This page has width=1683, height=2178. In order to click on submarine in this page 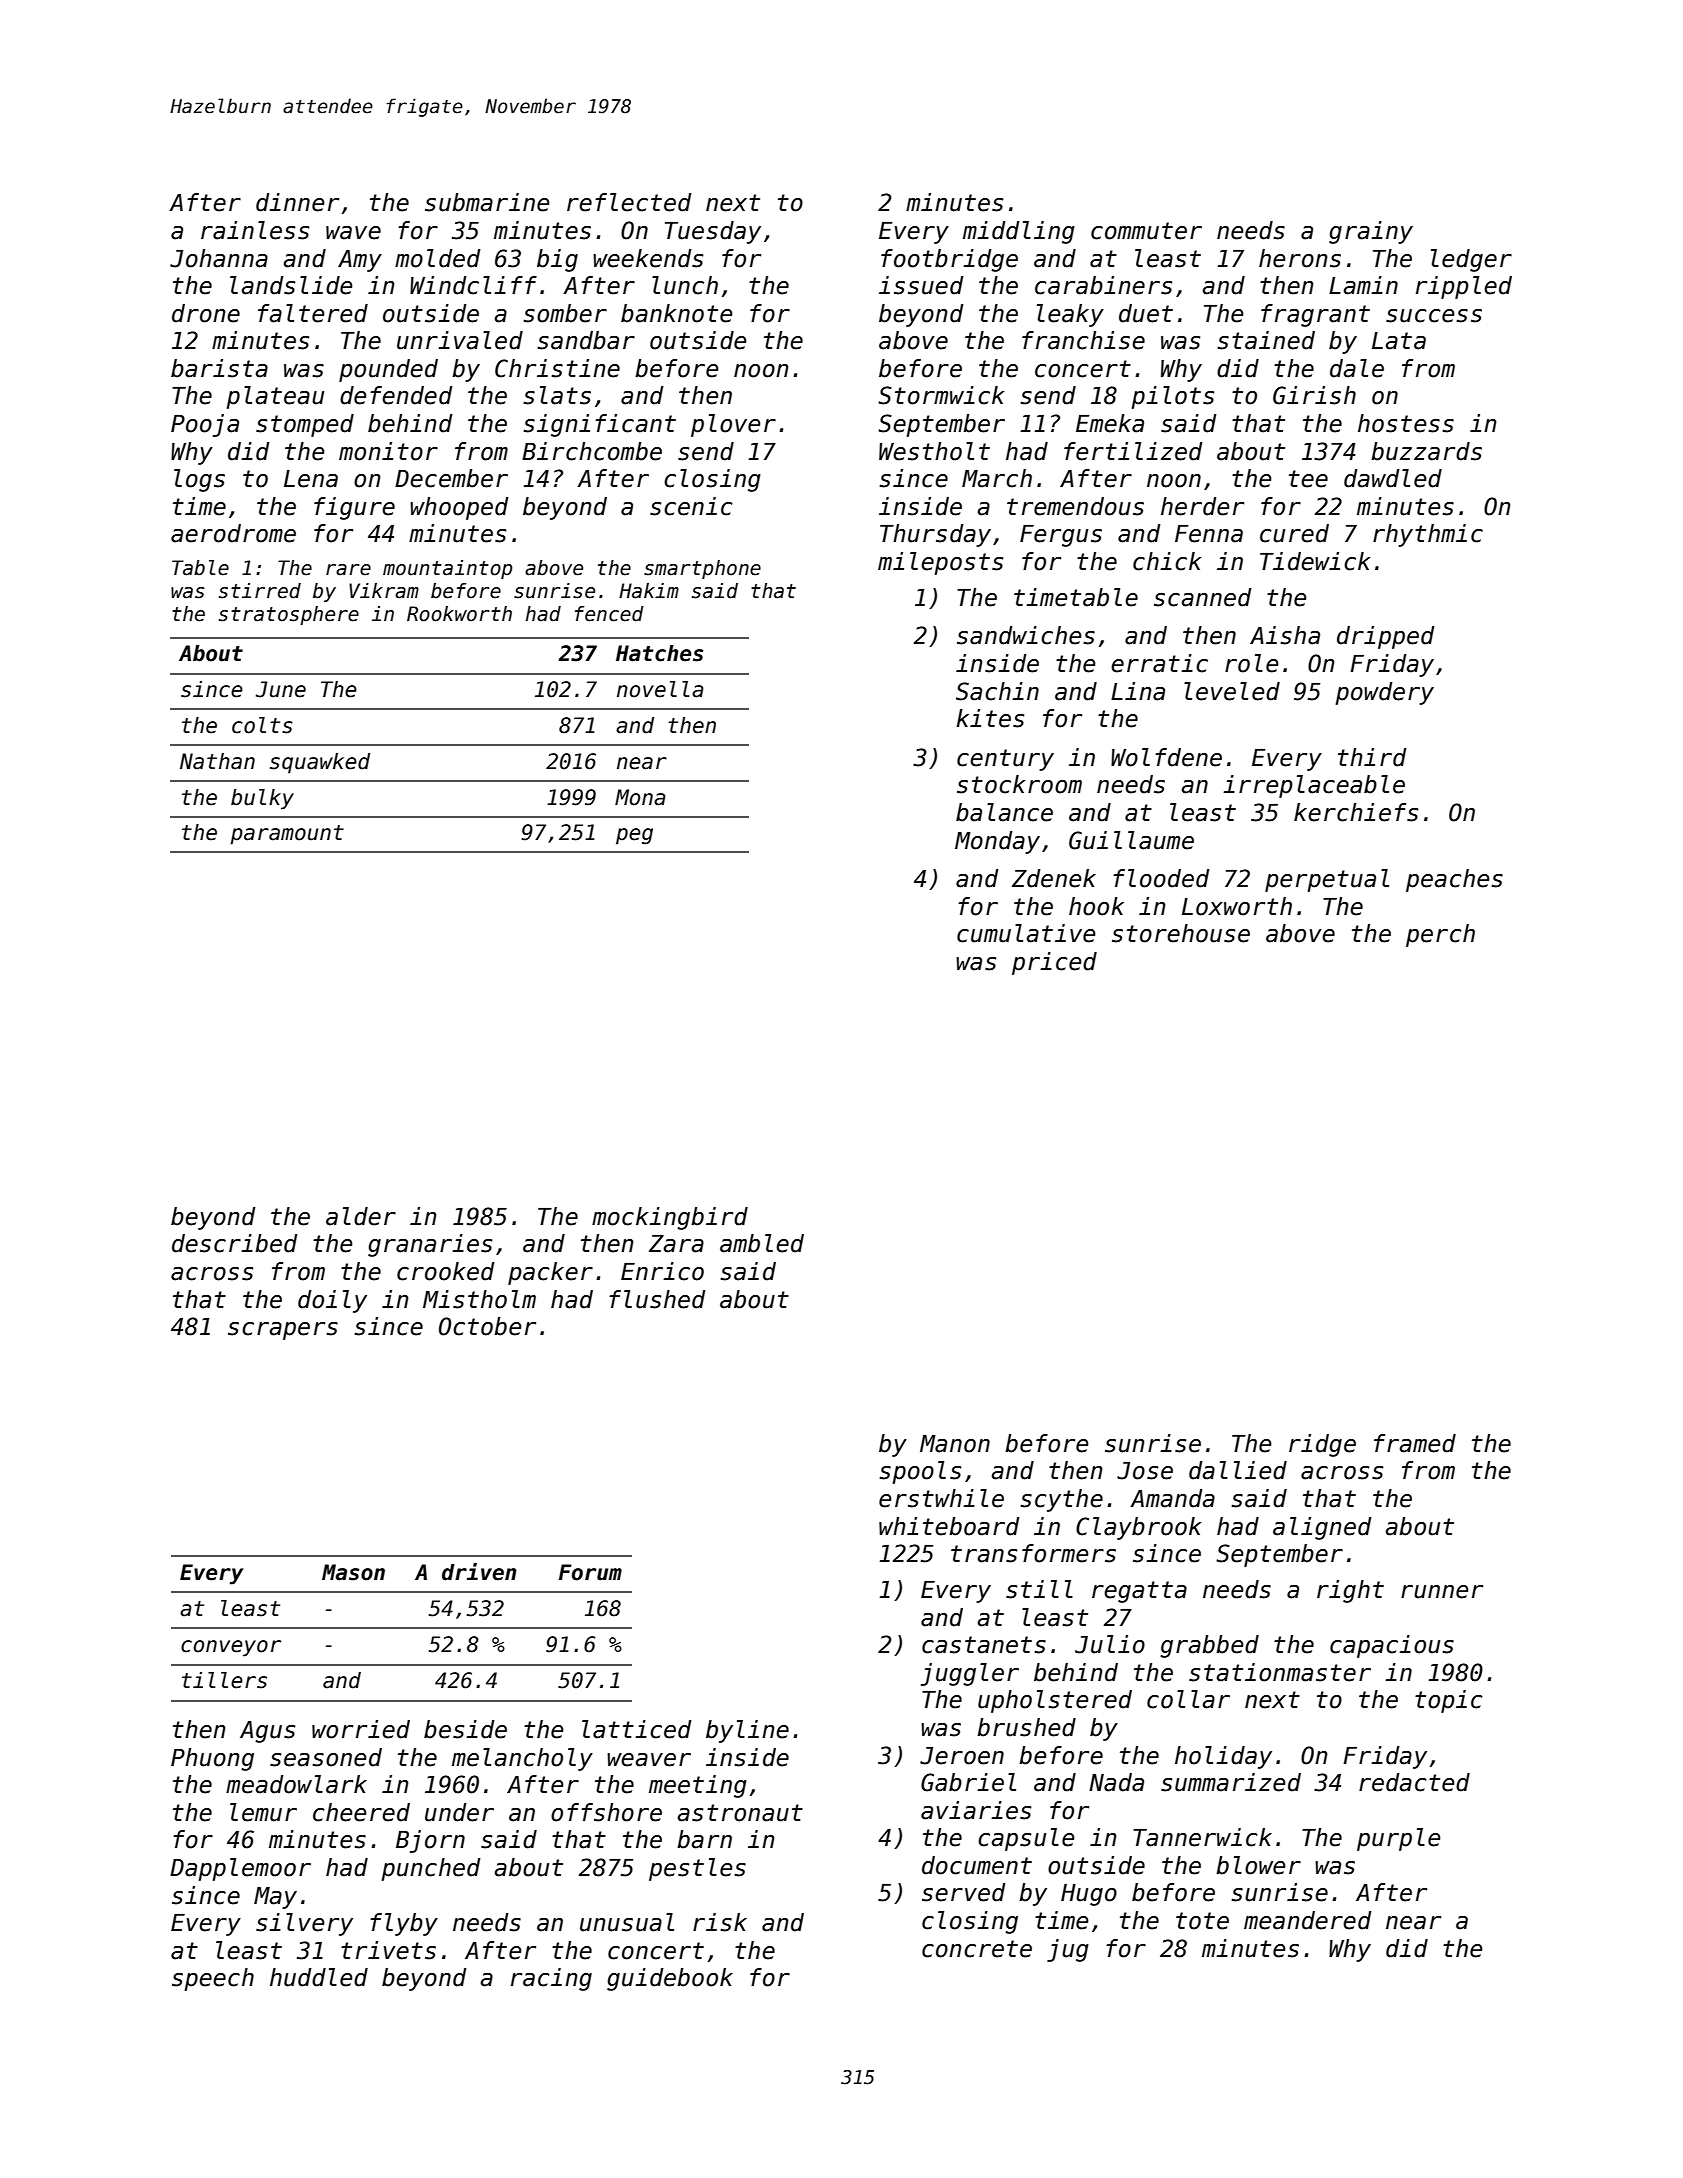, I will do `click(487, 202)`.
